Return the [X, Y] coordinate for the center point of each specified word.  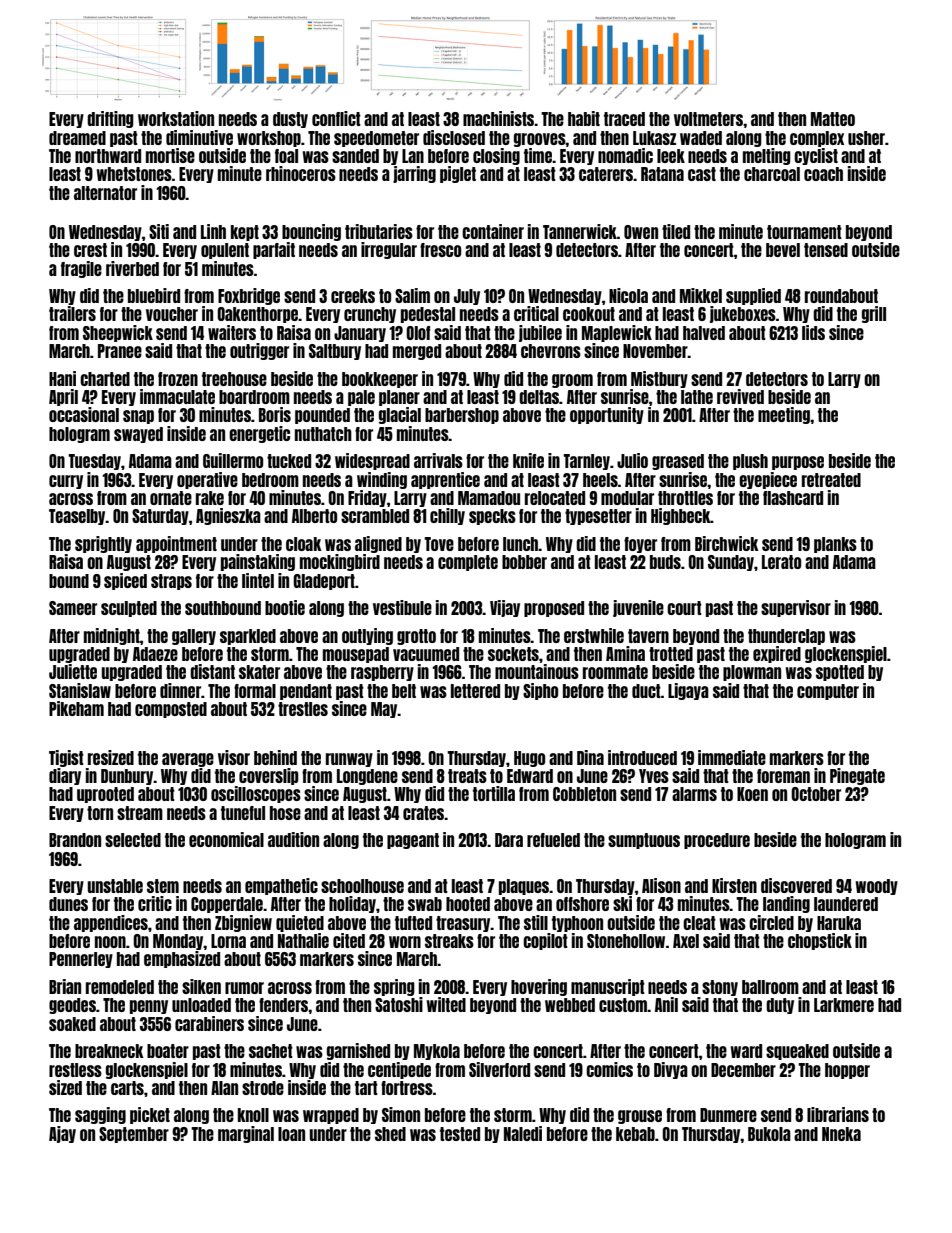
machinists [499, 118]
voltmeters [708, 119]
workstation [176, 118]
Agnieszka [228, 516]
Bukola [769, 1134]
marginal [246, 1134]
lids [813, 332]
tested [460, 1134]
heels [600, 480]
